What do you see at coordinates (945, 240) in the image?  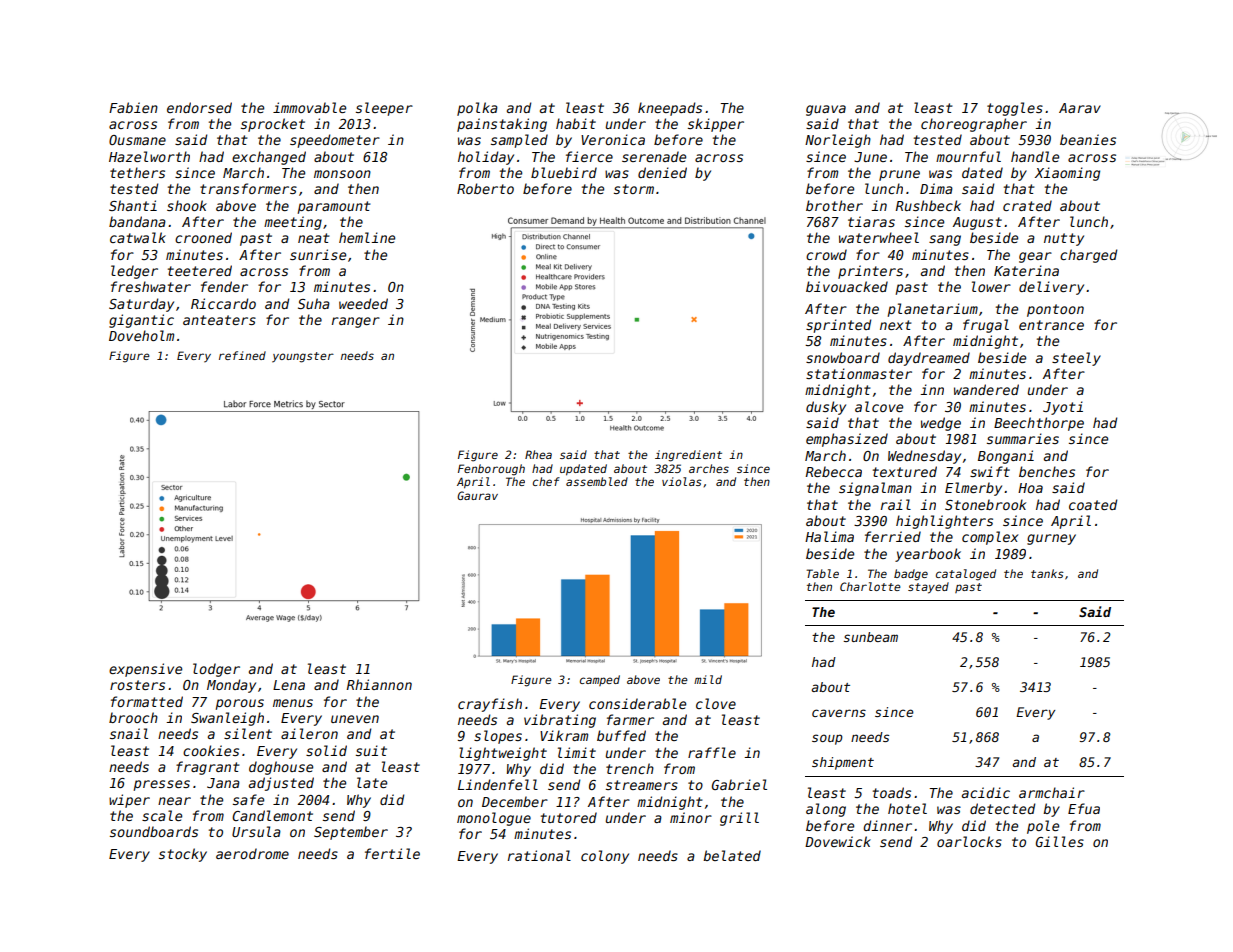 I see `sang` at bounding box center [945, 240].
